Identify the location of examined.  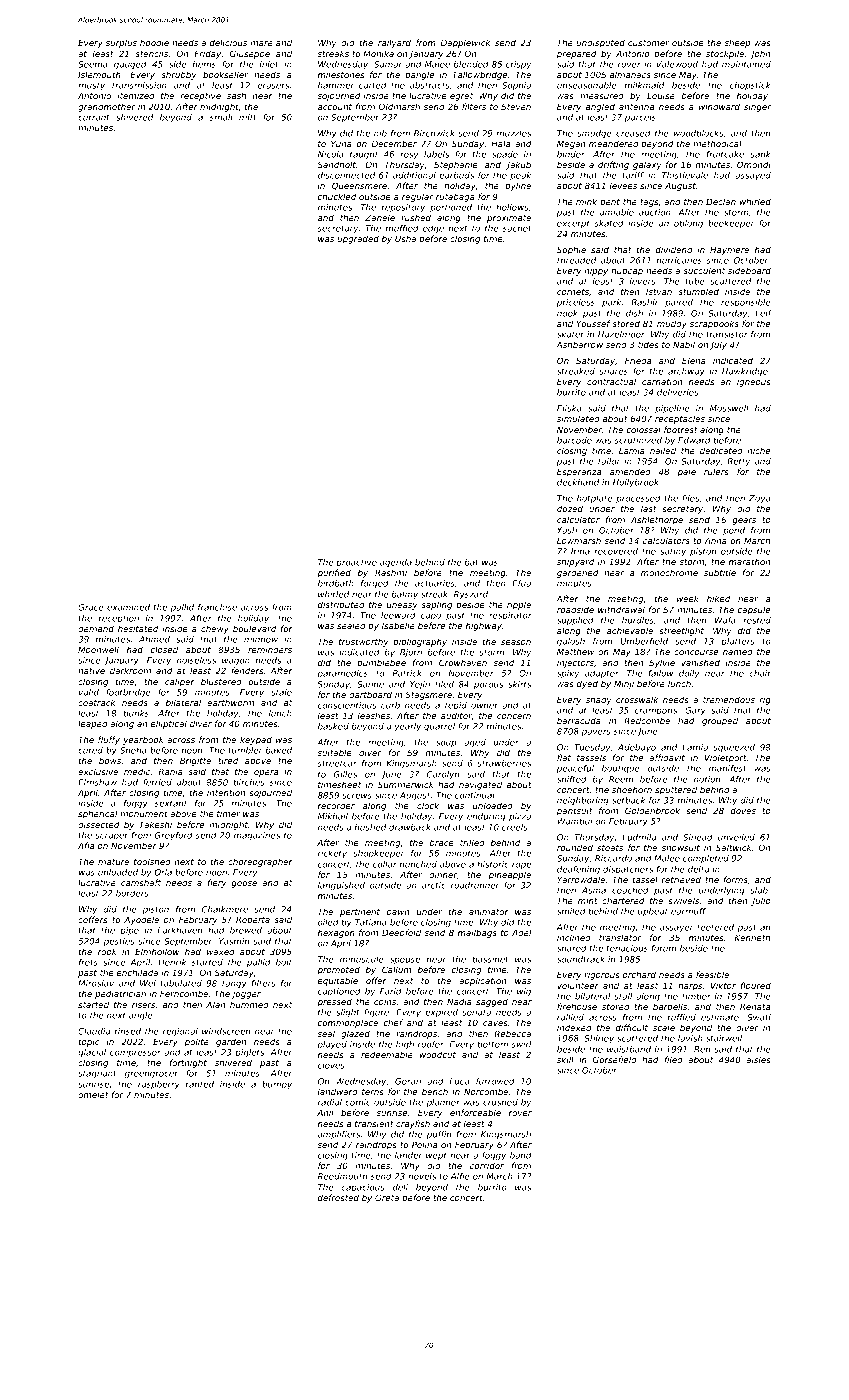
(128, 607).
